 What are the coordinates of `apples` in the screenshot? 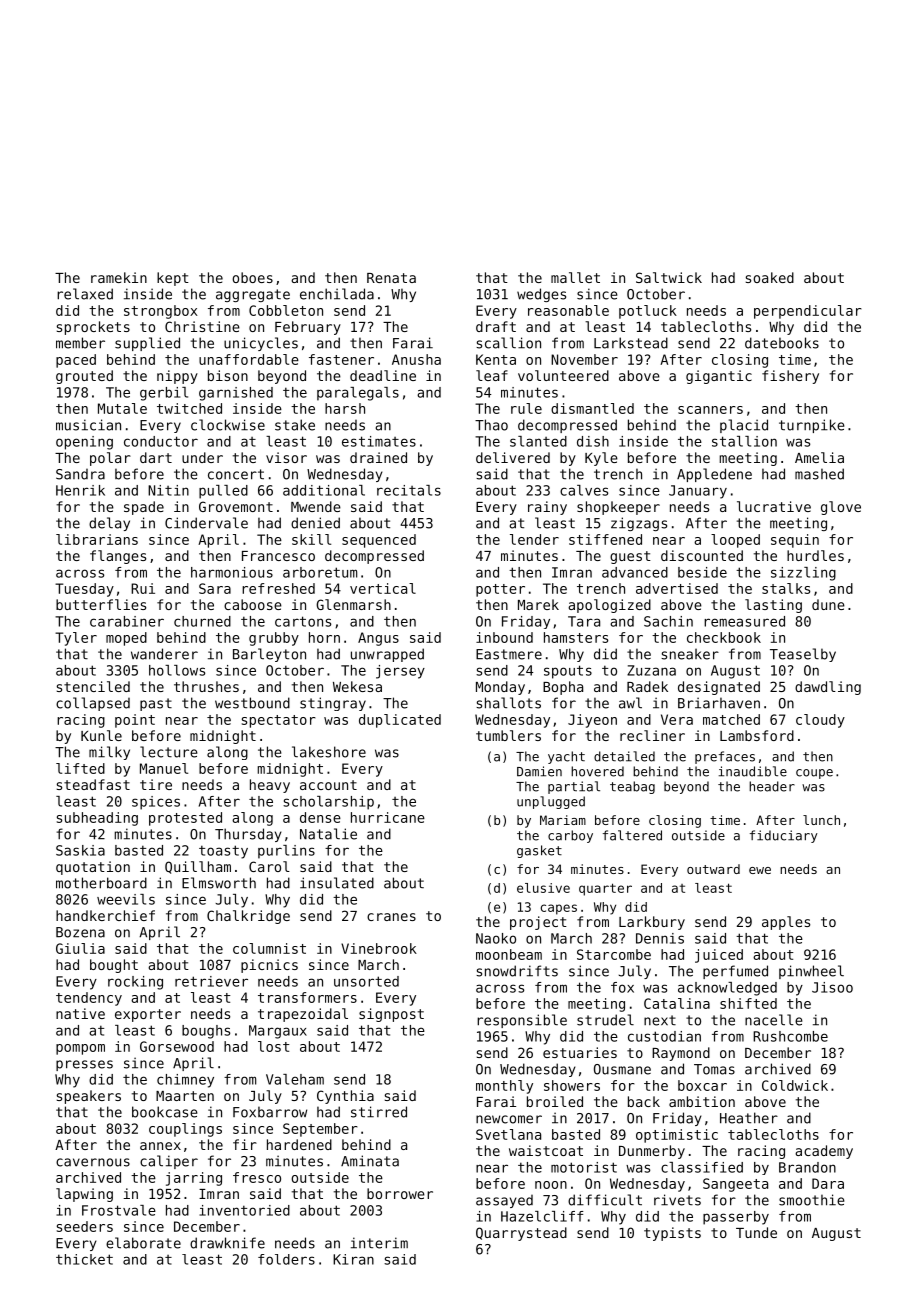 It's located at (786, 923).
